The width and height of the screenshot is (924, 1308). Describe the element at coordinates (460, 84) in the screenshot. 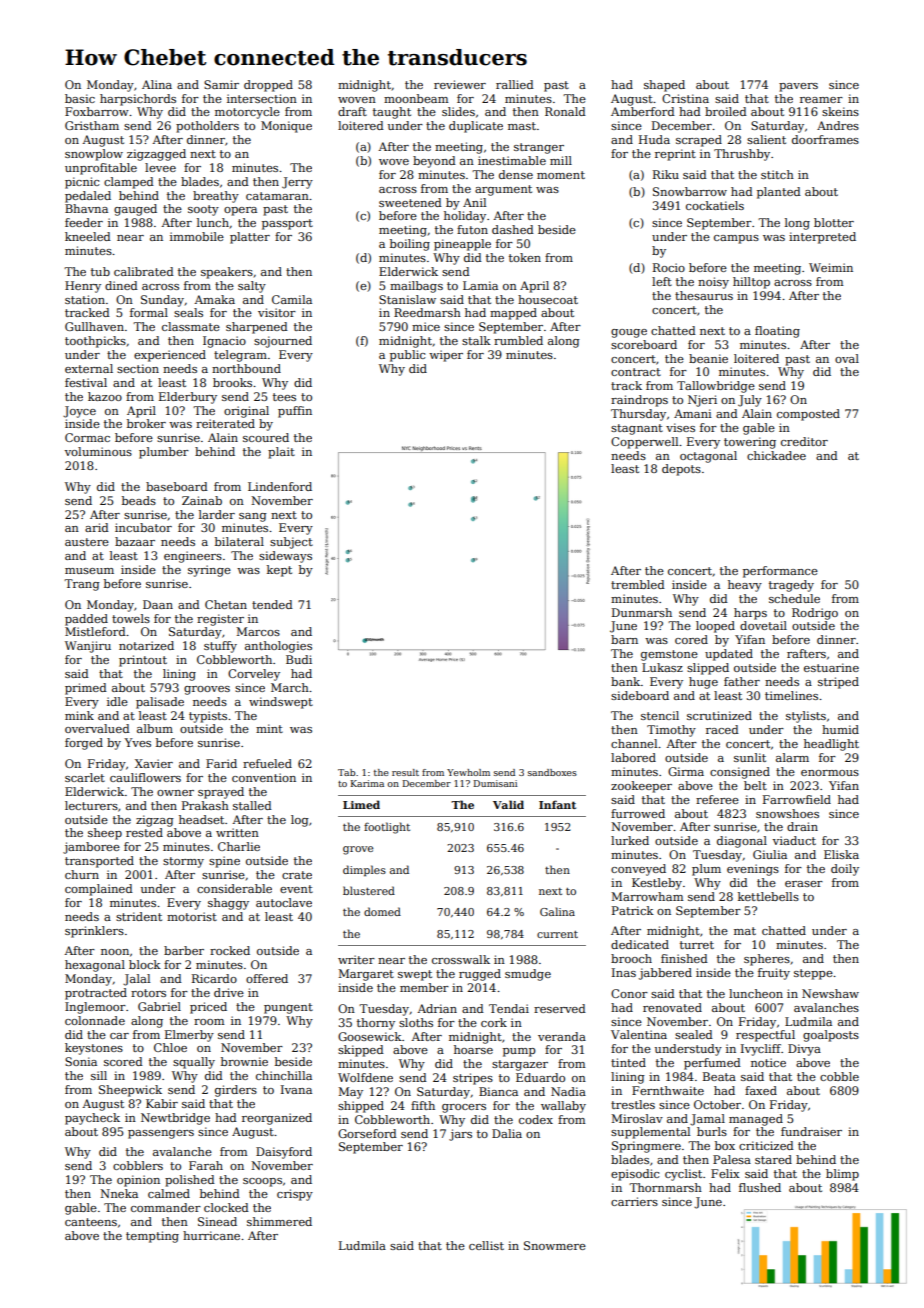

I see `reviewer` at that location.
